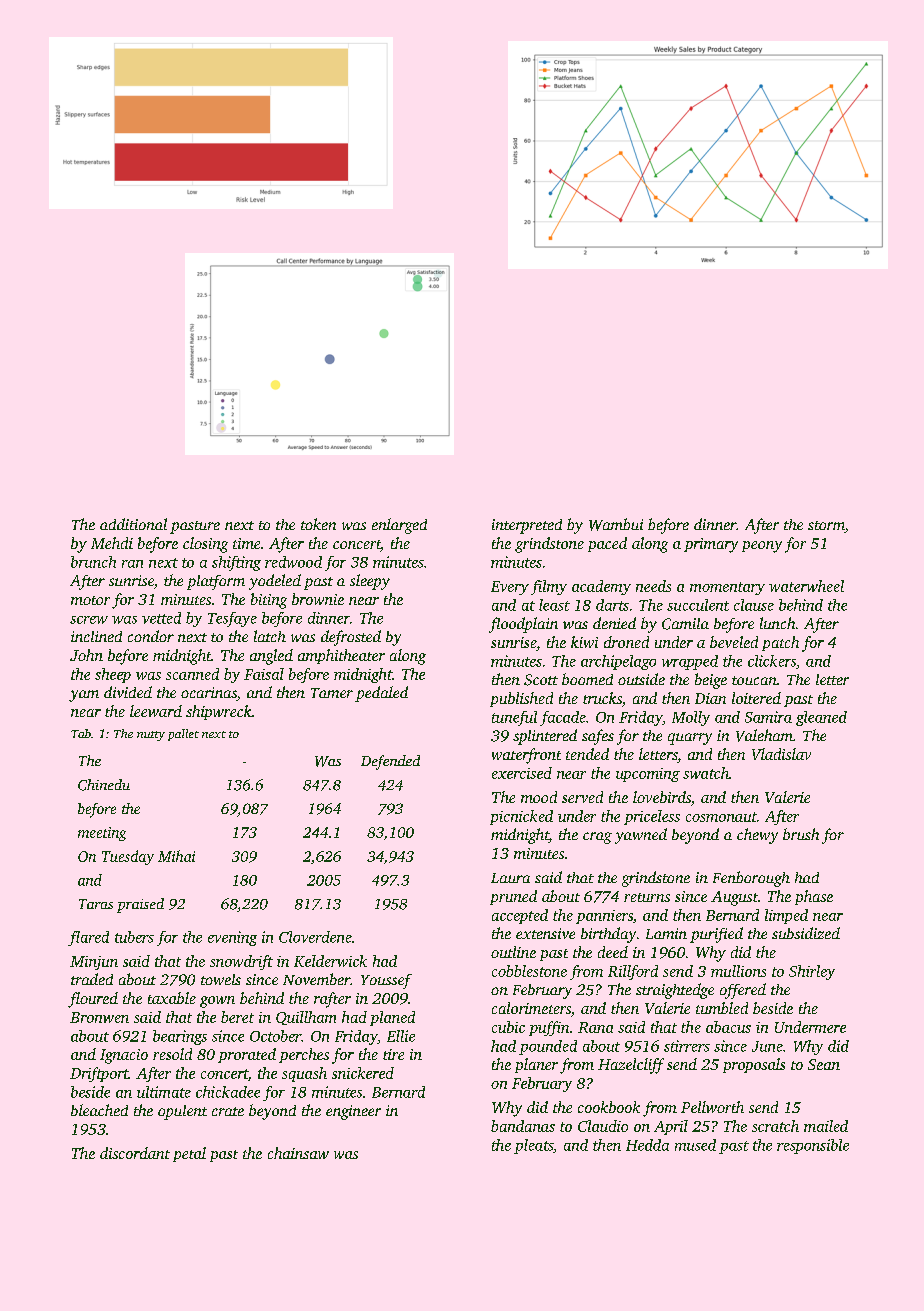 The height and width of the page is (1311, 924). I want to click on Sean, so click(824, 1064).
